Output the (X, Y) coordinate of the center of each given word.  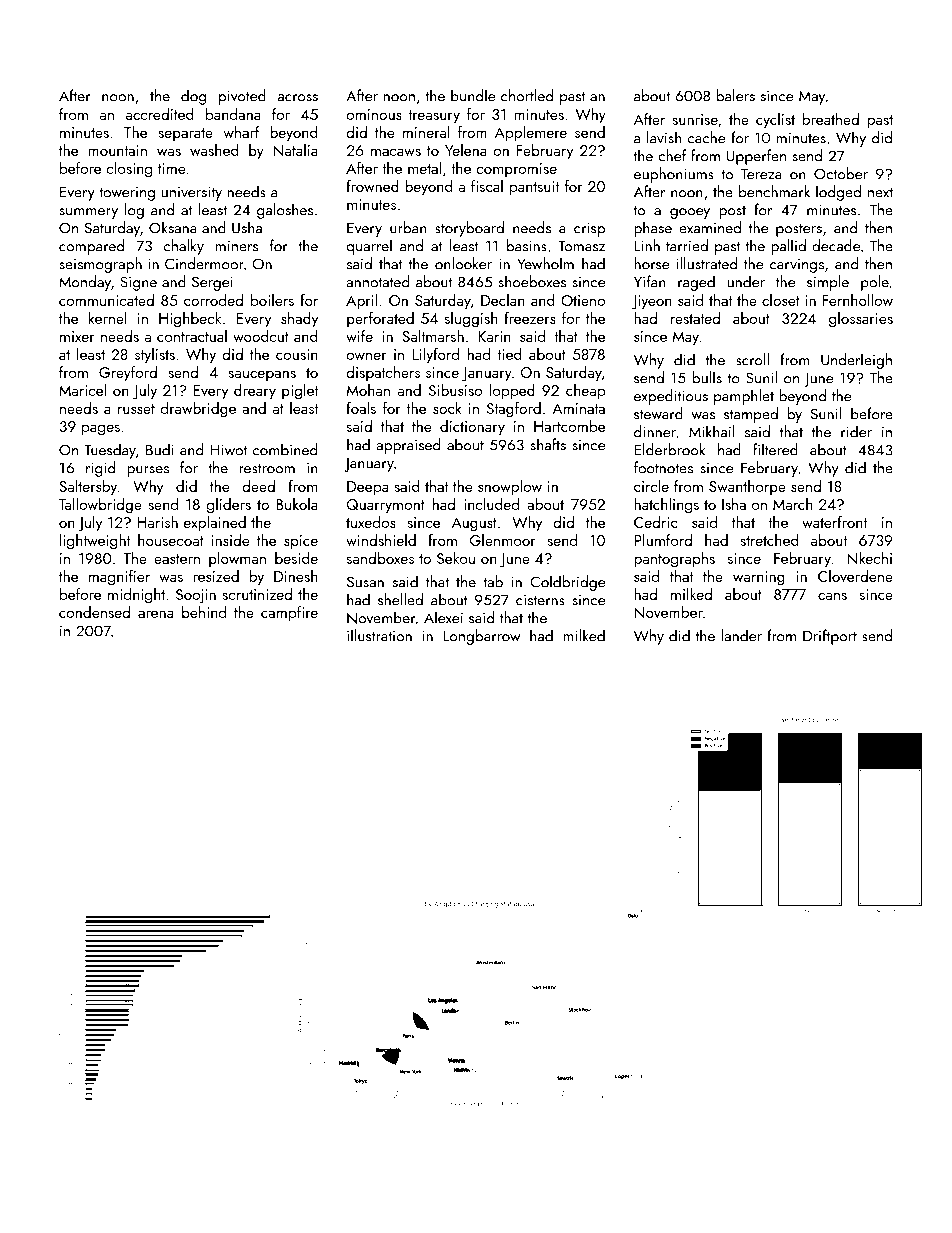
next (880, 192)
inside (231, 540)
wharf (241, 132)
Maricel (82, 390)
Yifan (649, 281)
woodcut (261, 336)
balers (735, 95)
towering (127, 193)
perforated (380, 319)
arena (155, 614)
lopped (512, 392)
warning (759, 578)
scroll (752, 359)
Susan (365, 582)
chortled (527, 95)
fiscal (487, 186)
